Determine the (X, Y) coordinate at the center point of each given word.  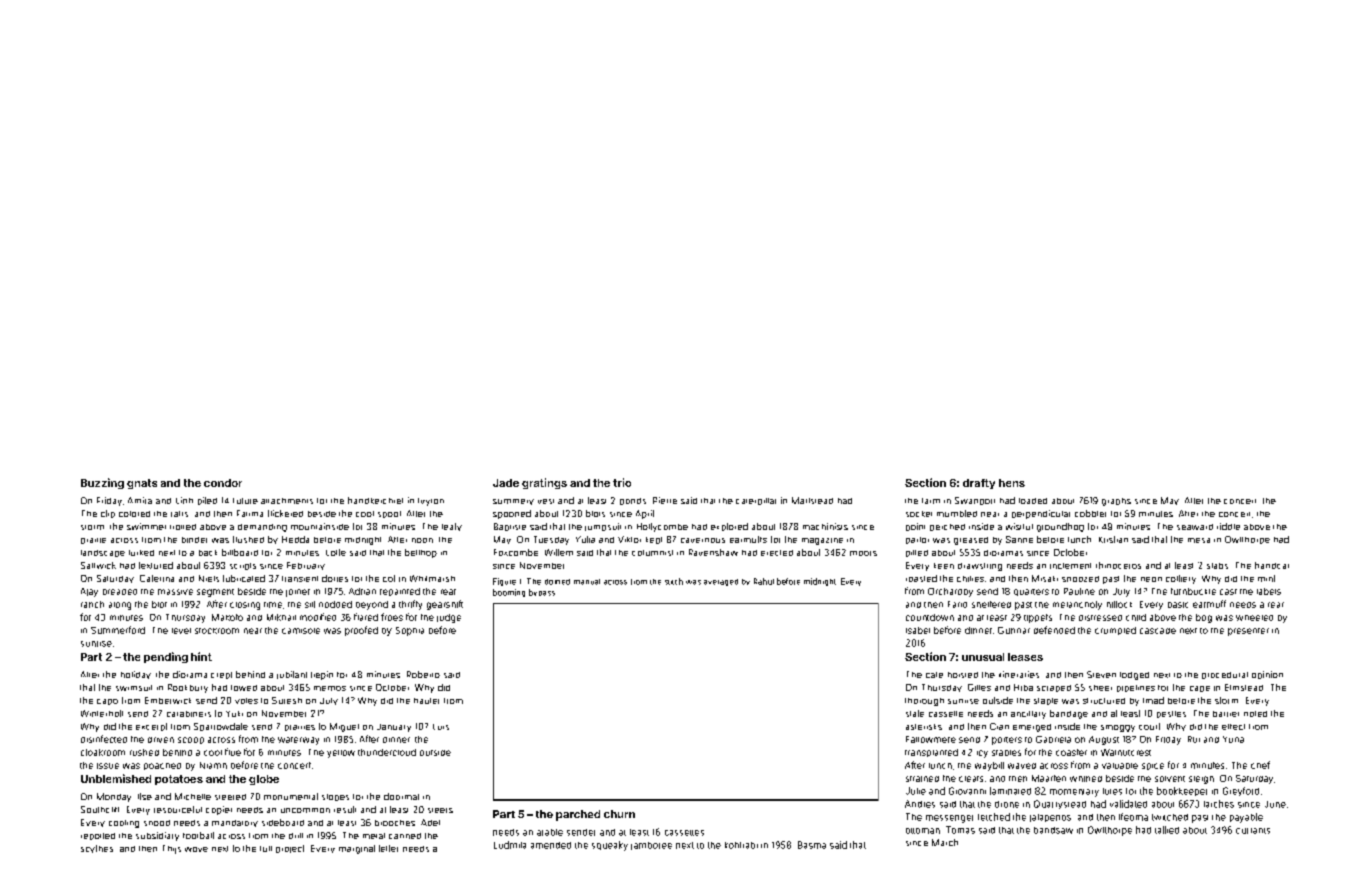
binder (194, 540)
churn (619, 814)
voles (246, 701)
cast (1228, 592)
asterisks (924, 727)
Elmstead (1244, 687)
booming (509, 593)
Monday (114, 797)
